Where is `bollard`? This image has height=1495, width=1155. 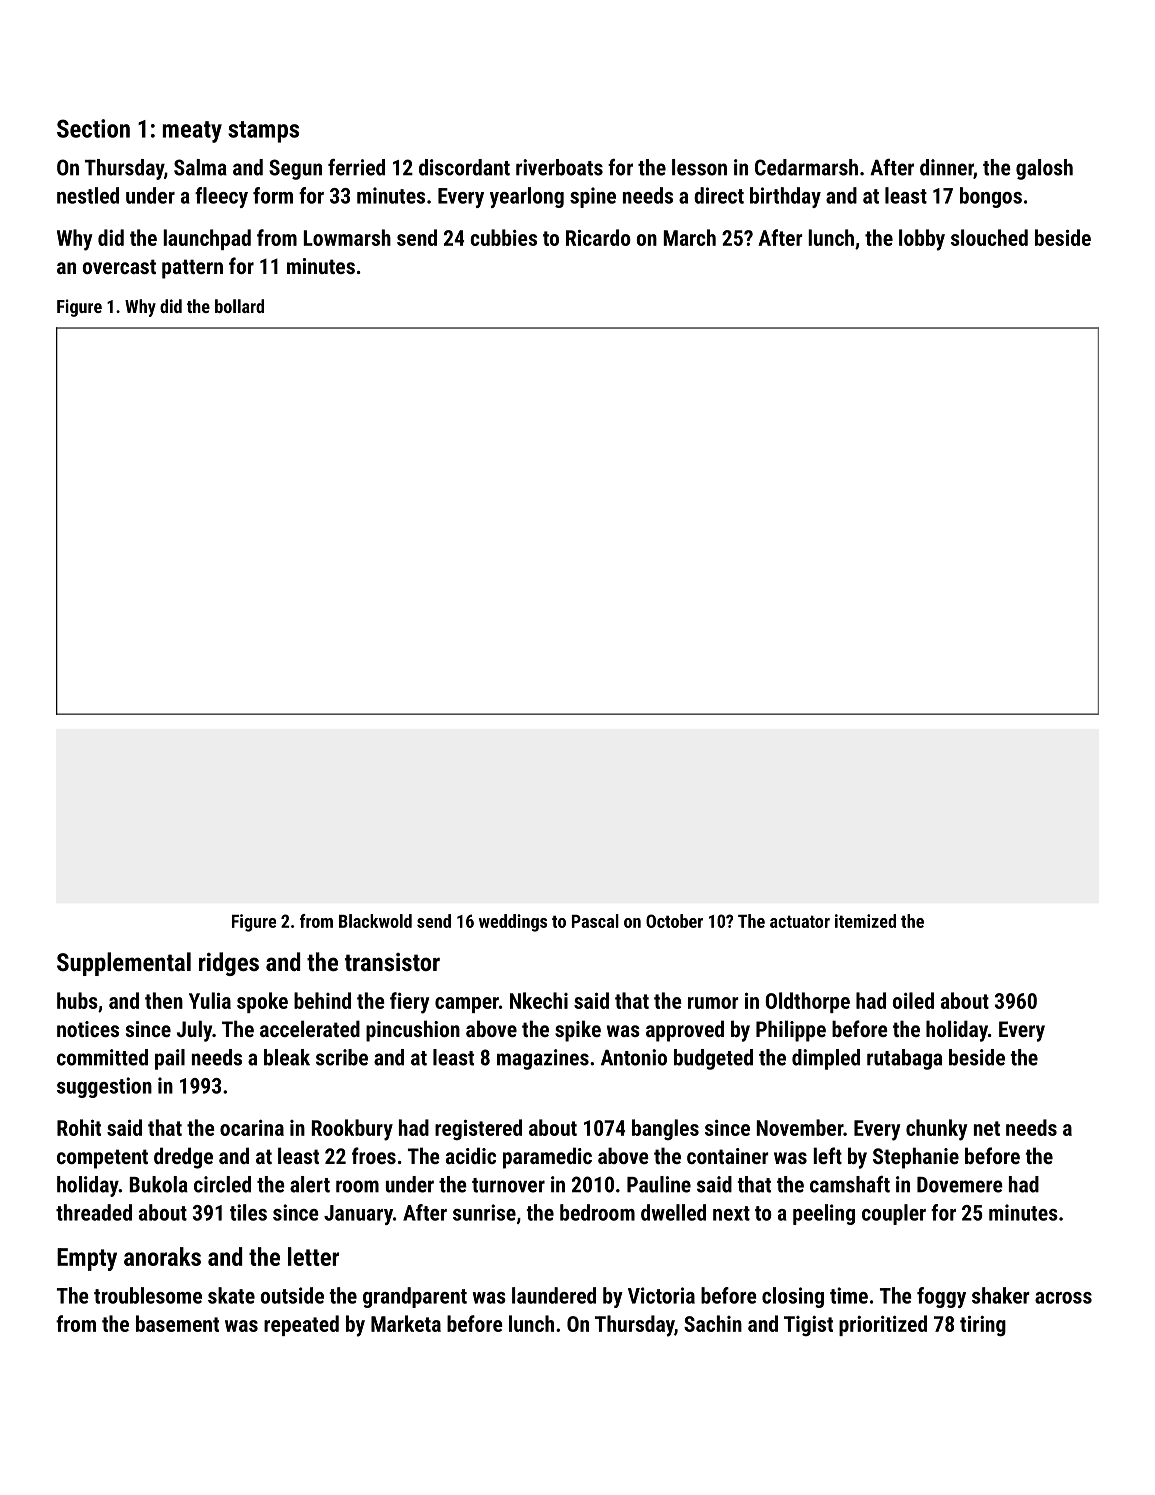 bollard is located at coordinates (239, 306).
